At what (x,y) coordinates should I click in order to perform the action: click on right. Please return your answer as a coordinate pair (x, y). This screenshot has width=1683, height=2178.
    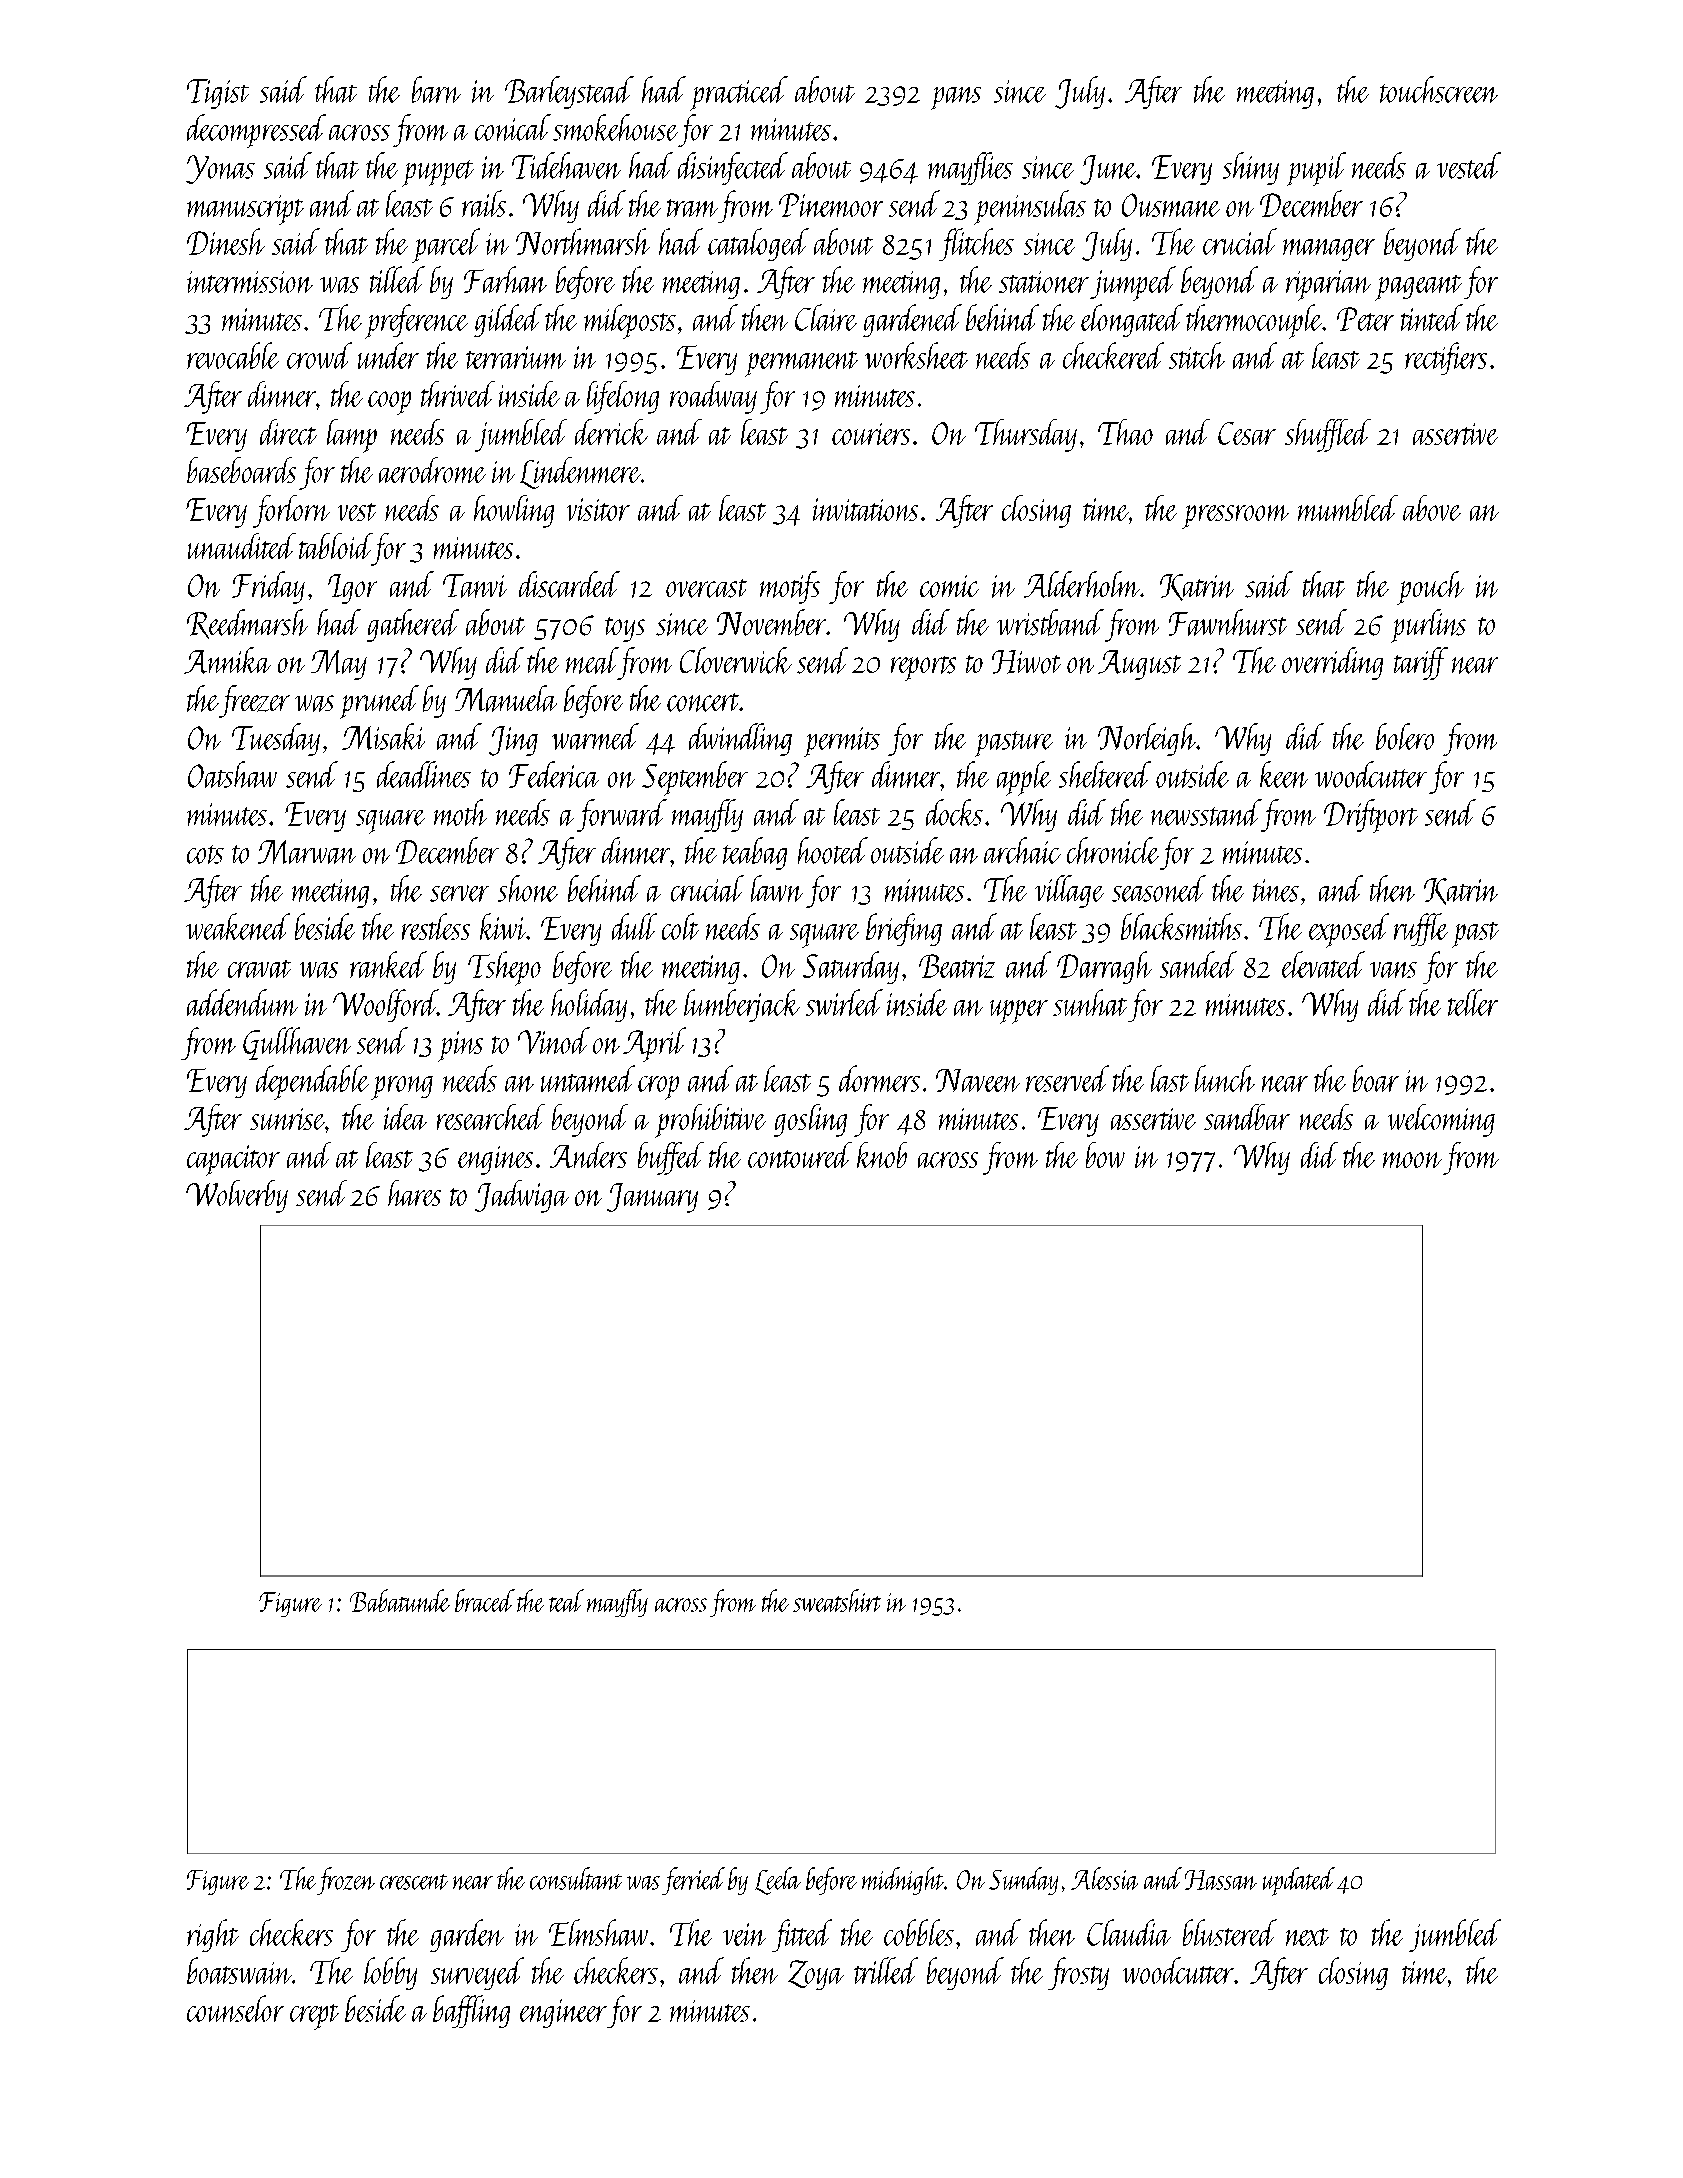
    Looking at the image, I should click on (213, 1935).
